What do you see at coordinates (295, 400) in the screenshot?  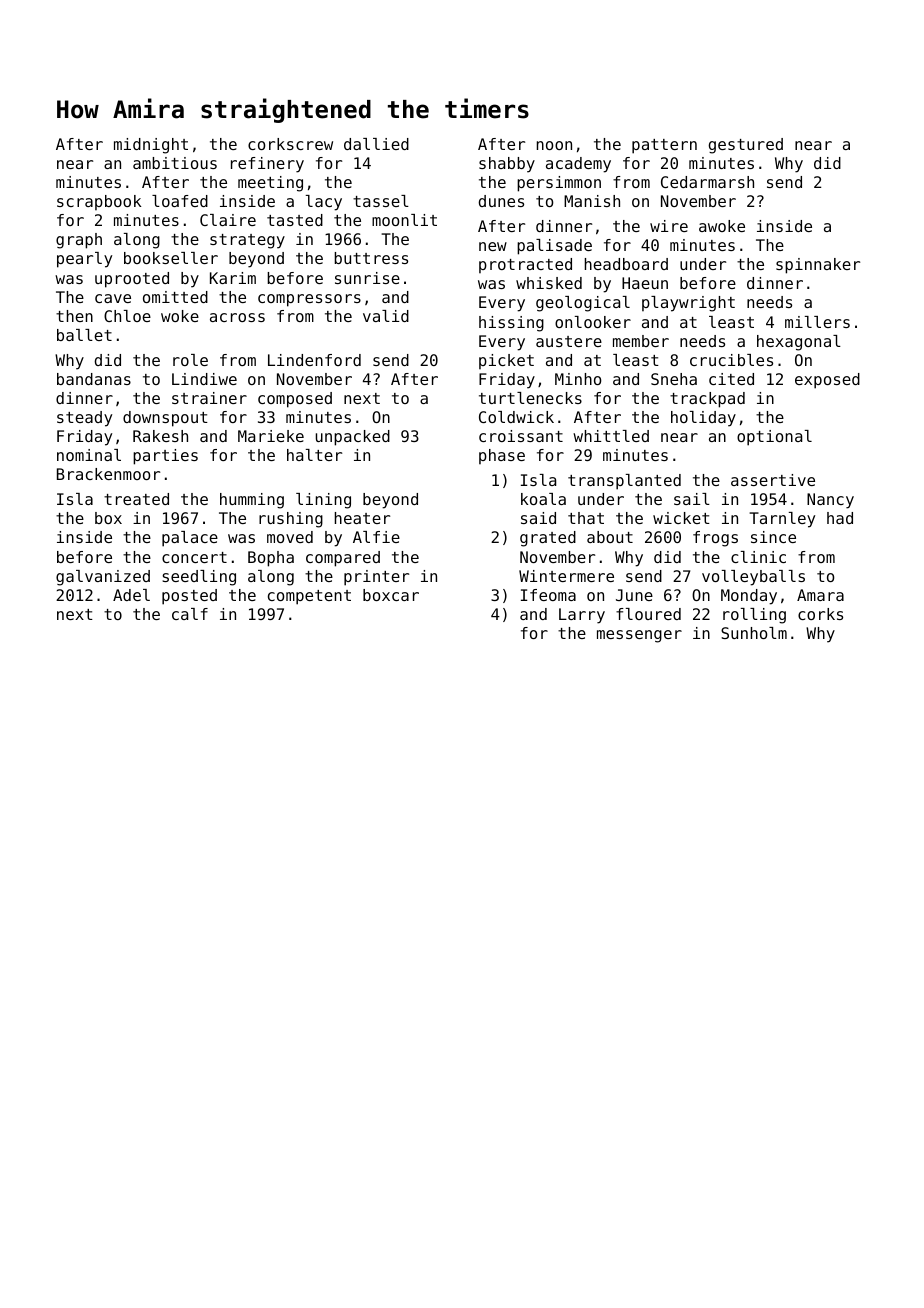 I see `composed` at bounding box center [295, 400].
